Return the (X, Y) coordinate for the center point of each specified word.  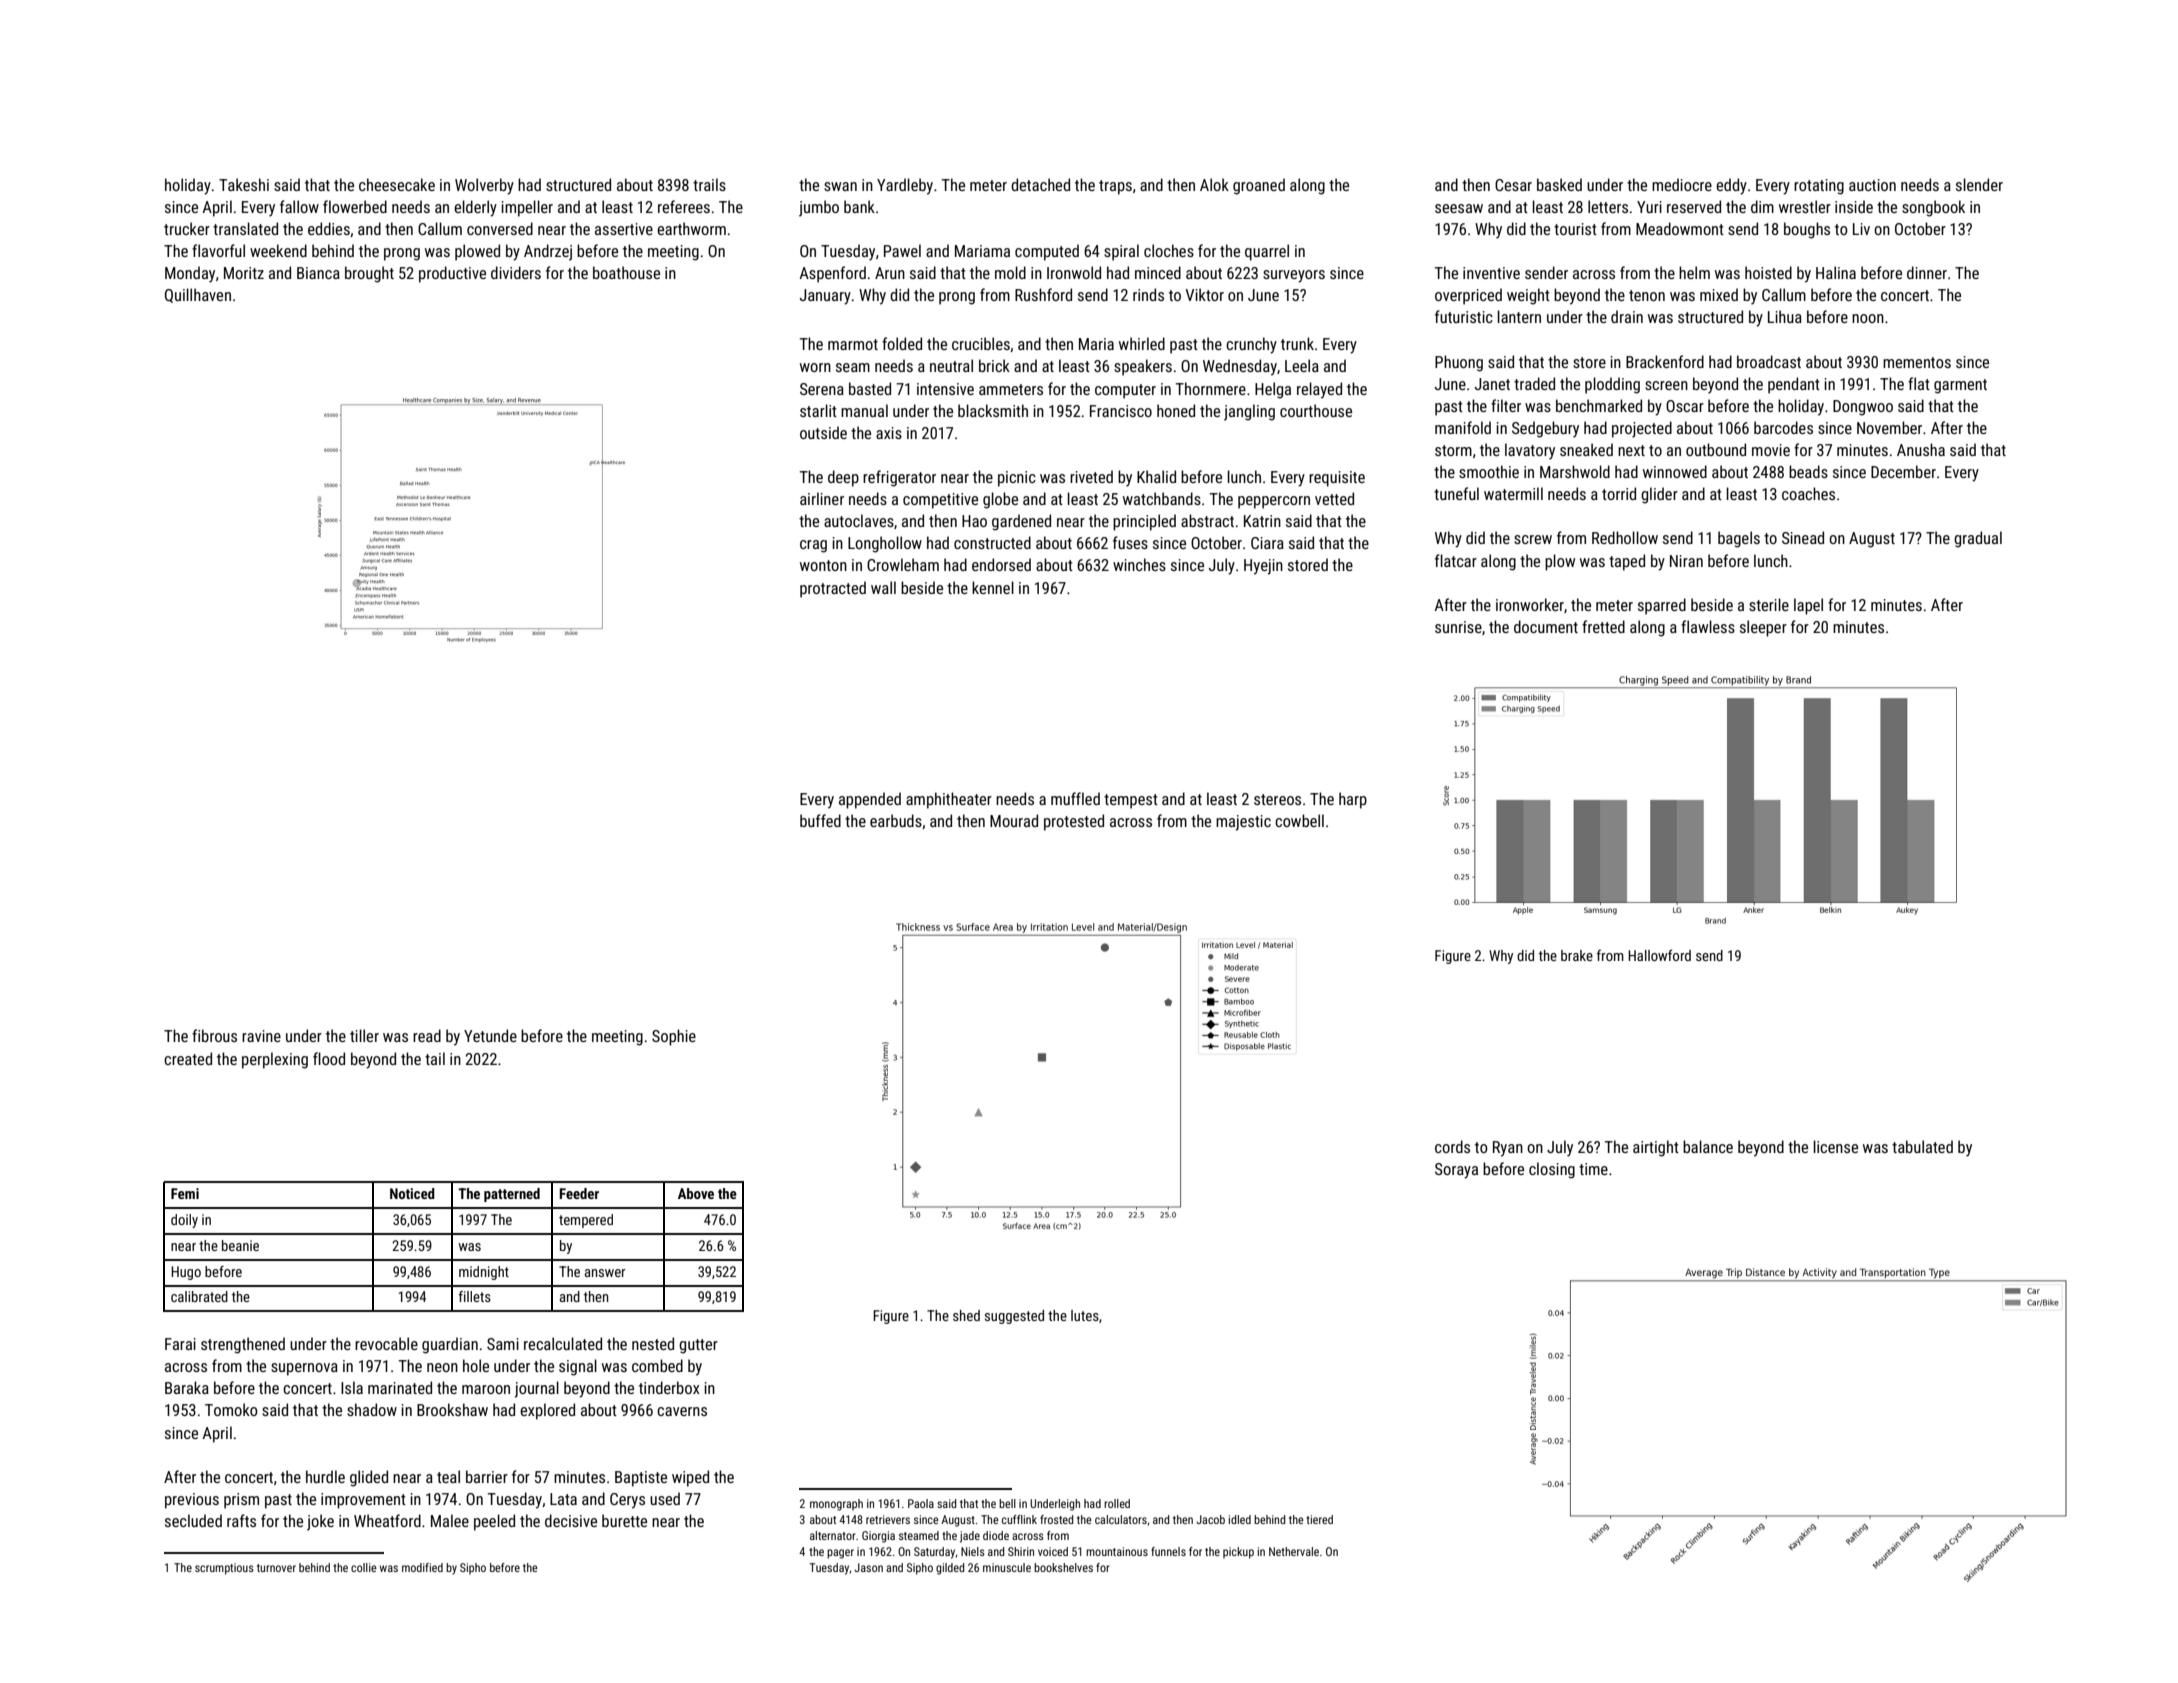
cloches (1169, 250)
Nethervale (1294, 1551)
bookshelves (1063, 1567)
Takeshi (244, 184)
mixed (1719, 294)
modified (422, 1567)
